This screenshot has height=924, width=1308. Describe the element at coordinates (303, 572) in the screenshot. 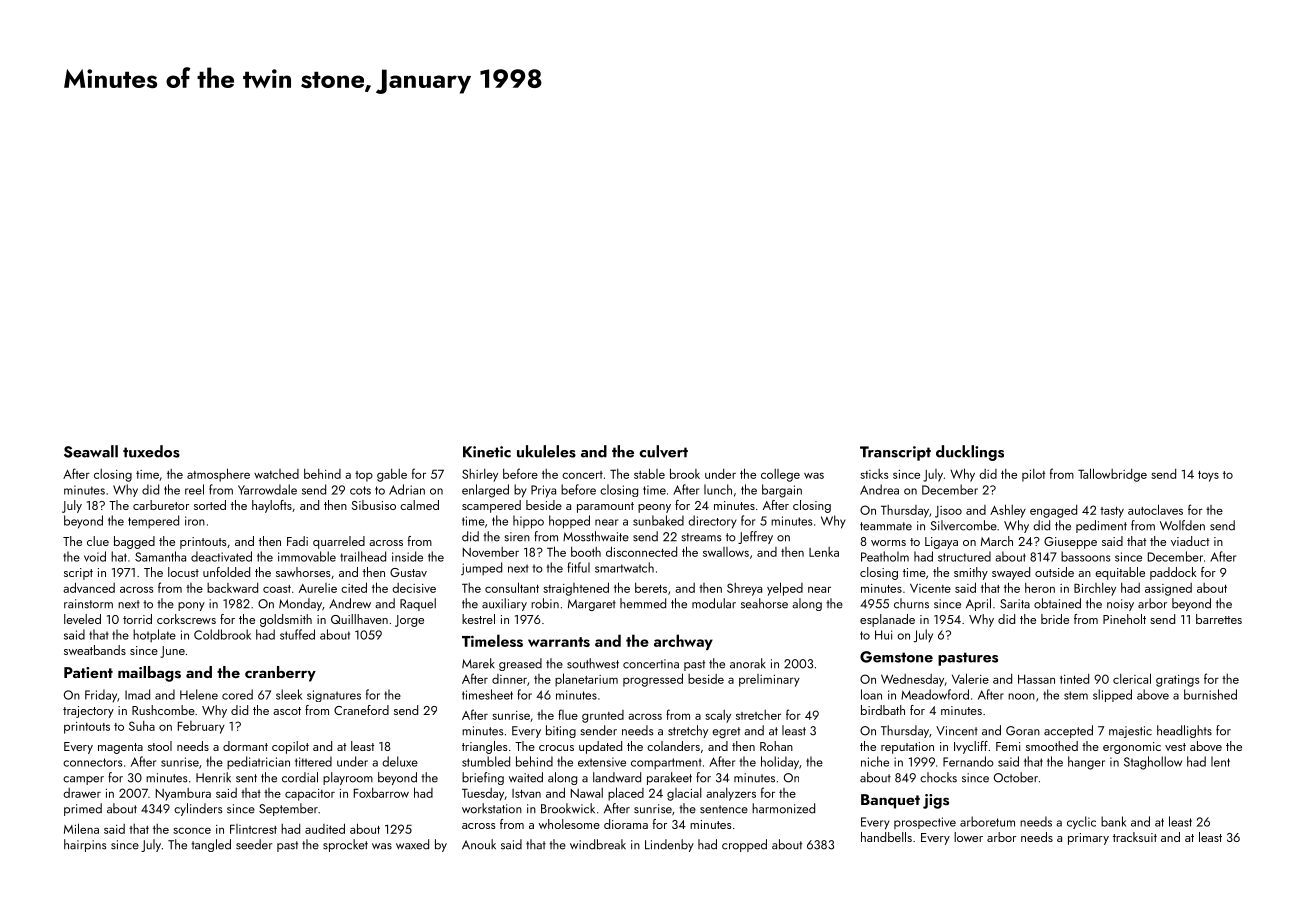

I see `sawhorses` at that location.
